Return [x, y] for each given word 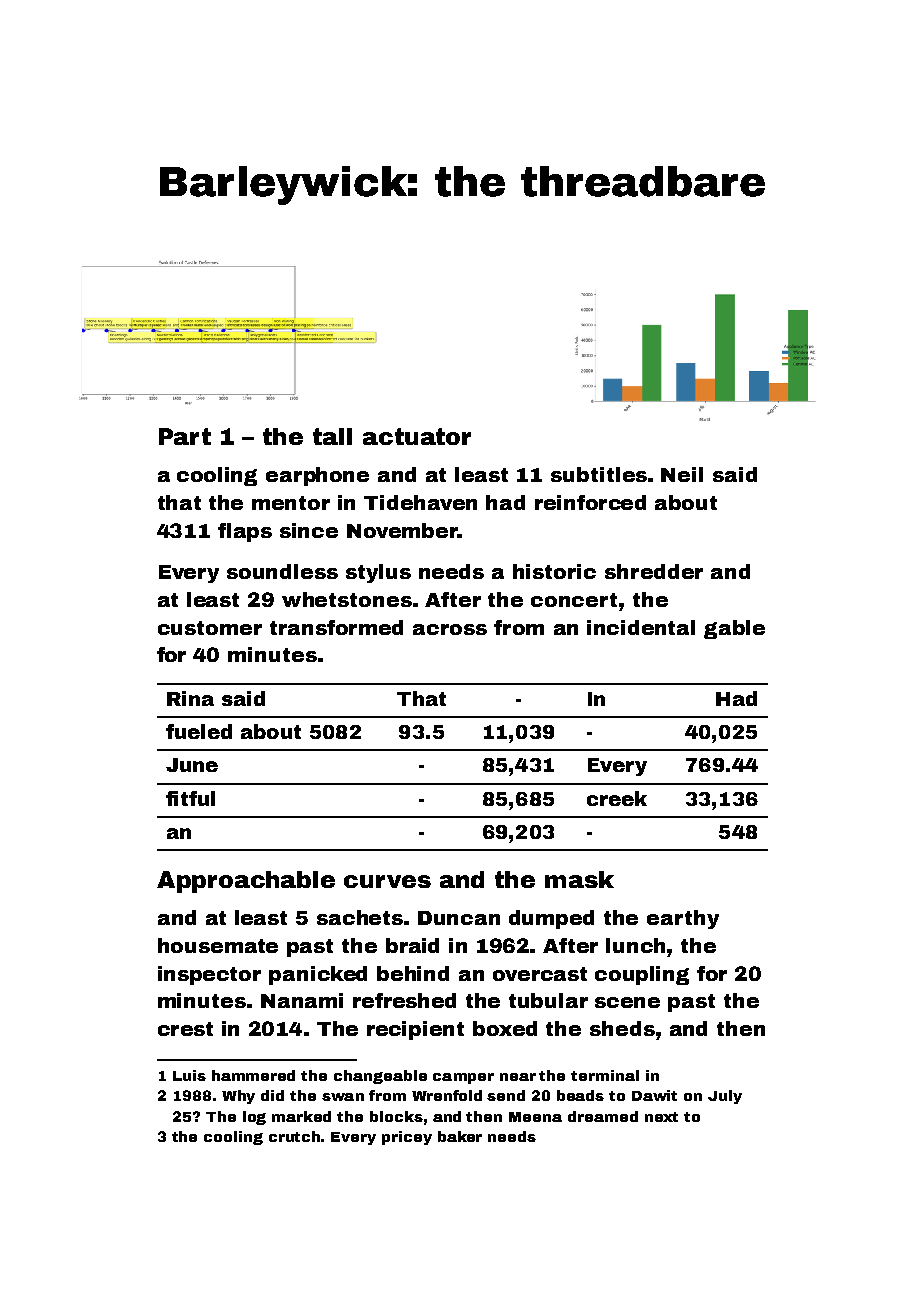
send [506, 1095]
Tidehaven [420, 502]
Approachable [246, 882]
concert [574, 600]
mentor [291, 503]
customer [210, 628]
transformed [336, 627]
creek [617, 798]
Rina [190, 698]
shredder [654, 571]
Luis [189, 1075]
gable [734, 629]
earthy [683, 919]
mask [579, 879]
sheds [622, 1028]
